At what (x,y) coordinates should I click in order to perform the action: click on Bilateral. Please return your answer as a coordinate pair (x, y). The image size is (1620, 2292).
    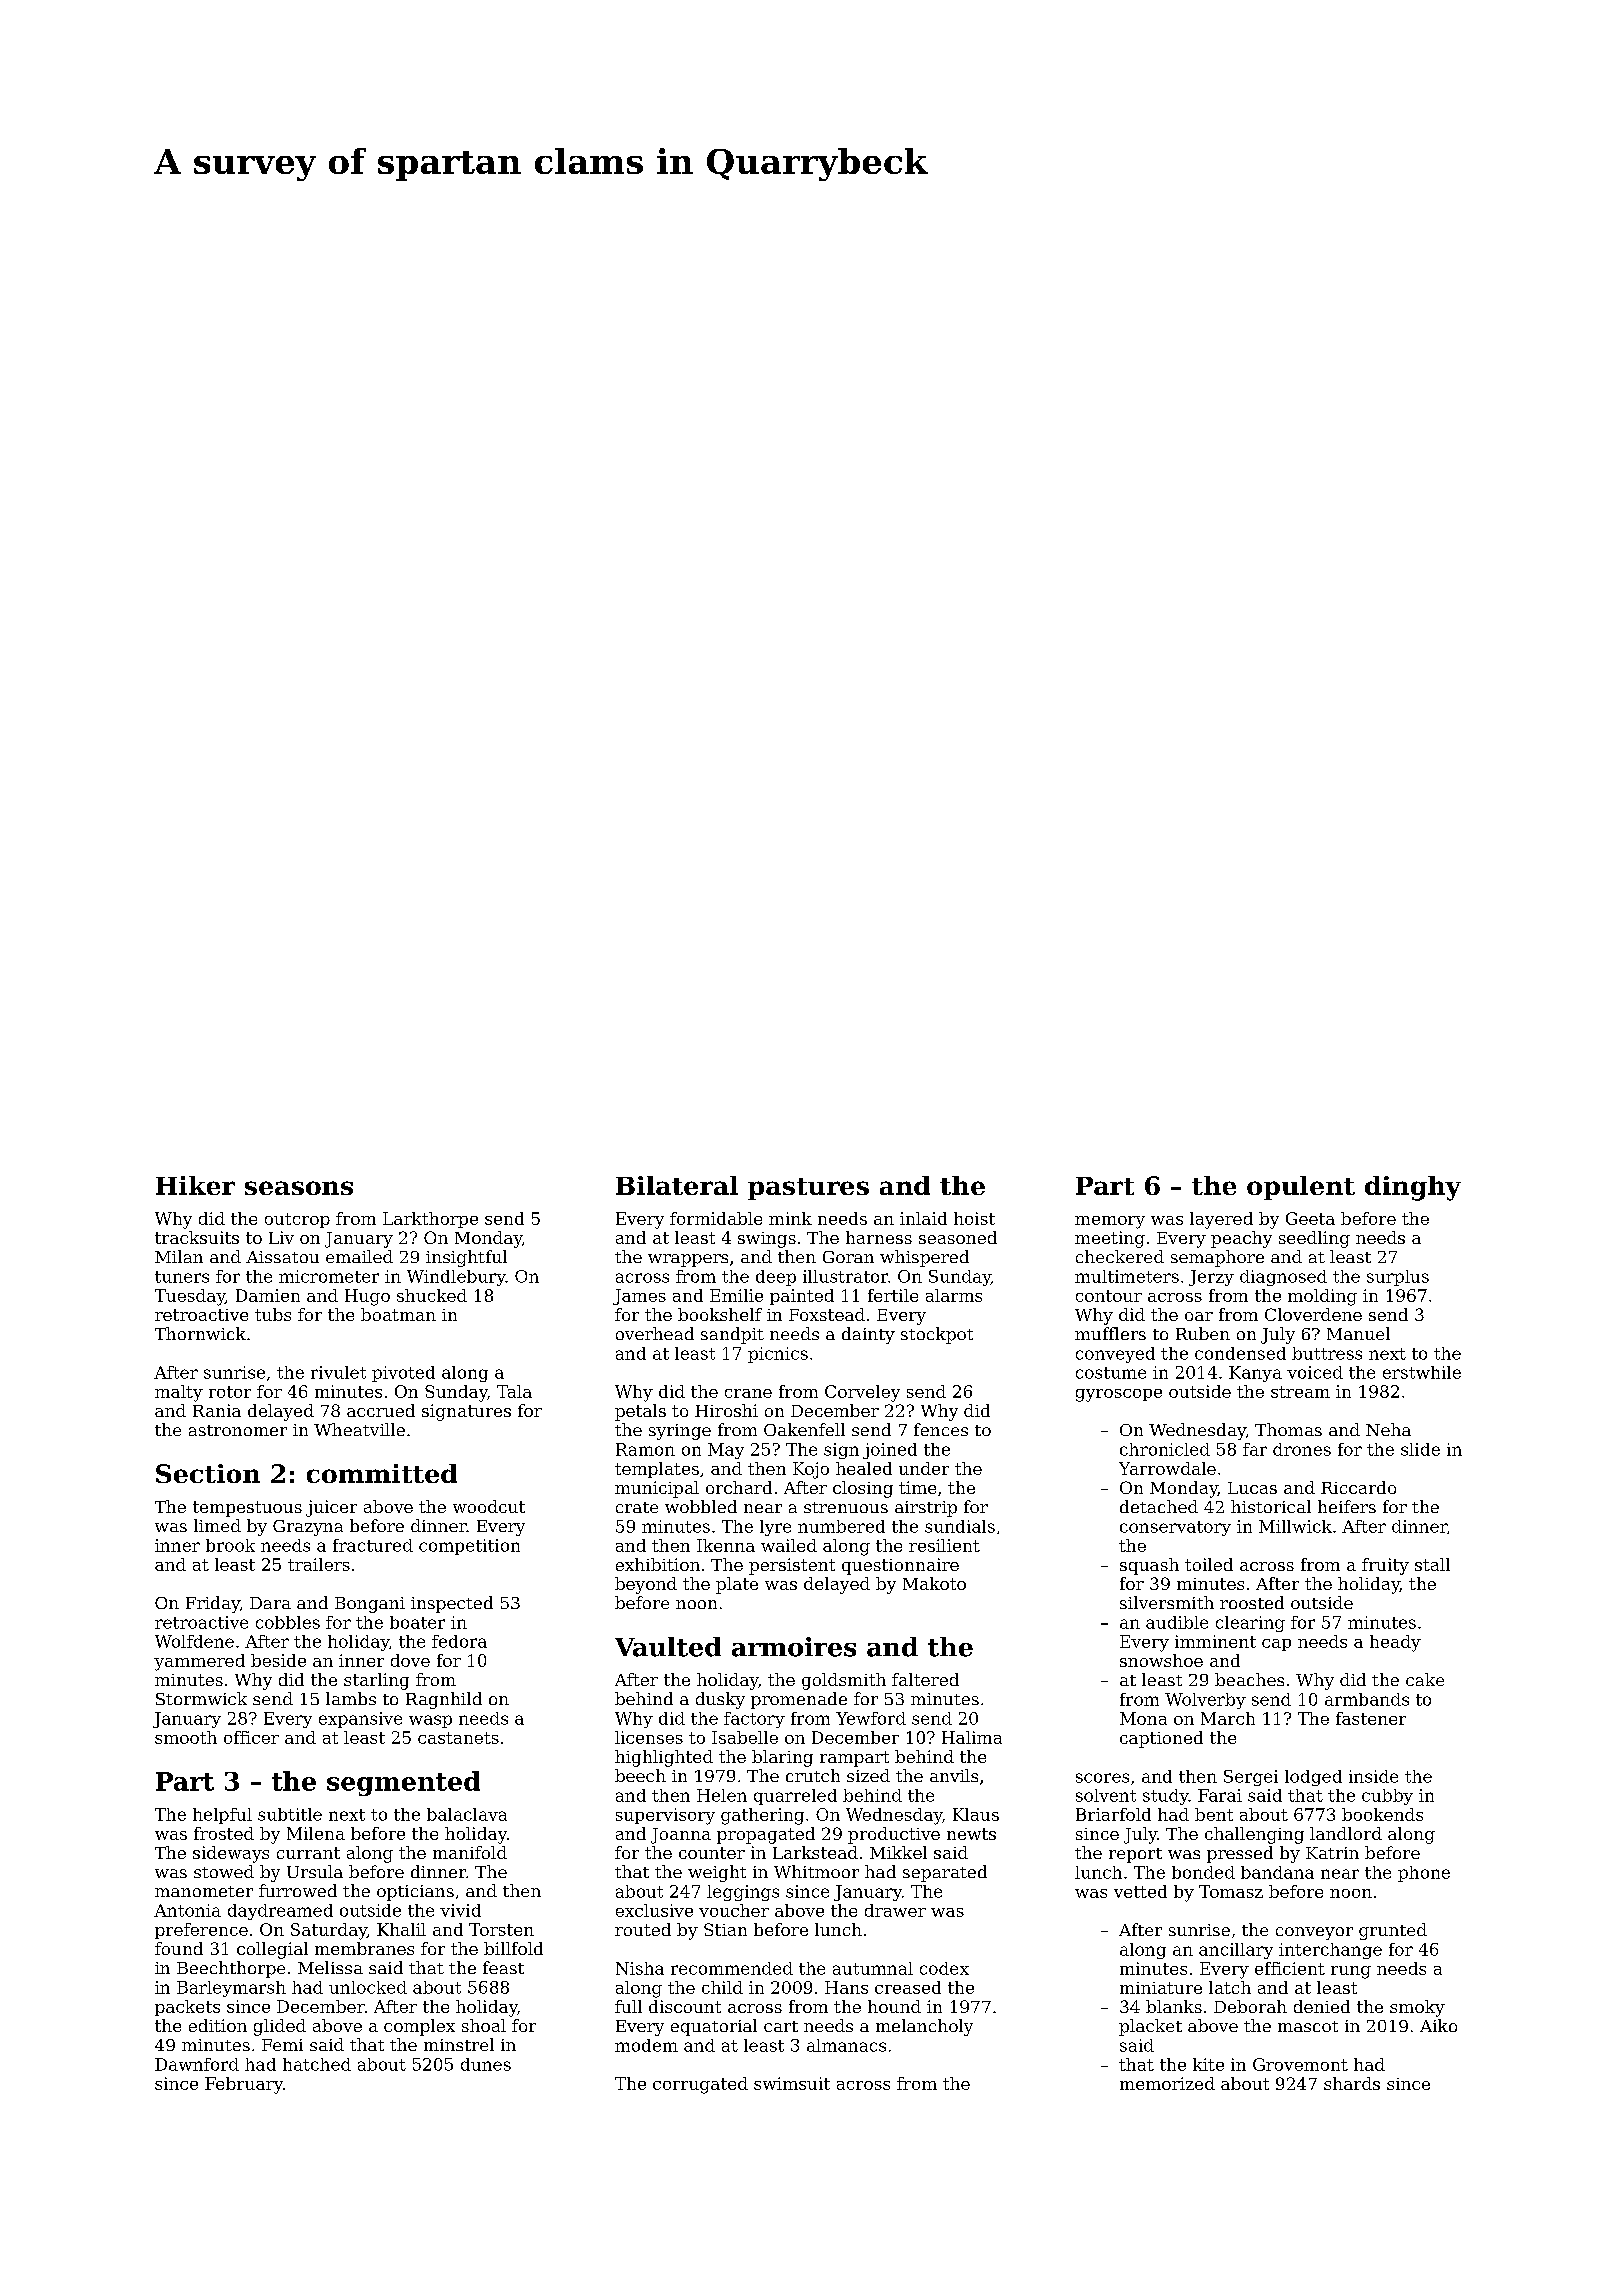
    Looking at the image, I should click on (677, 1185).
